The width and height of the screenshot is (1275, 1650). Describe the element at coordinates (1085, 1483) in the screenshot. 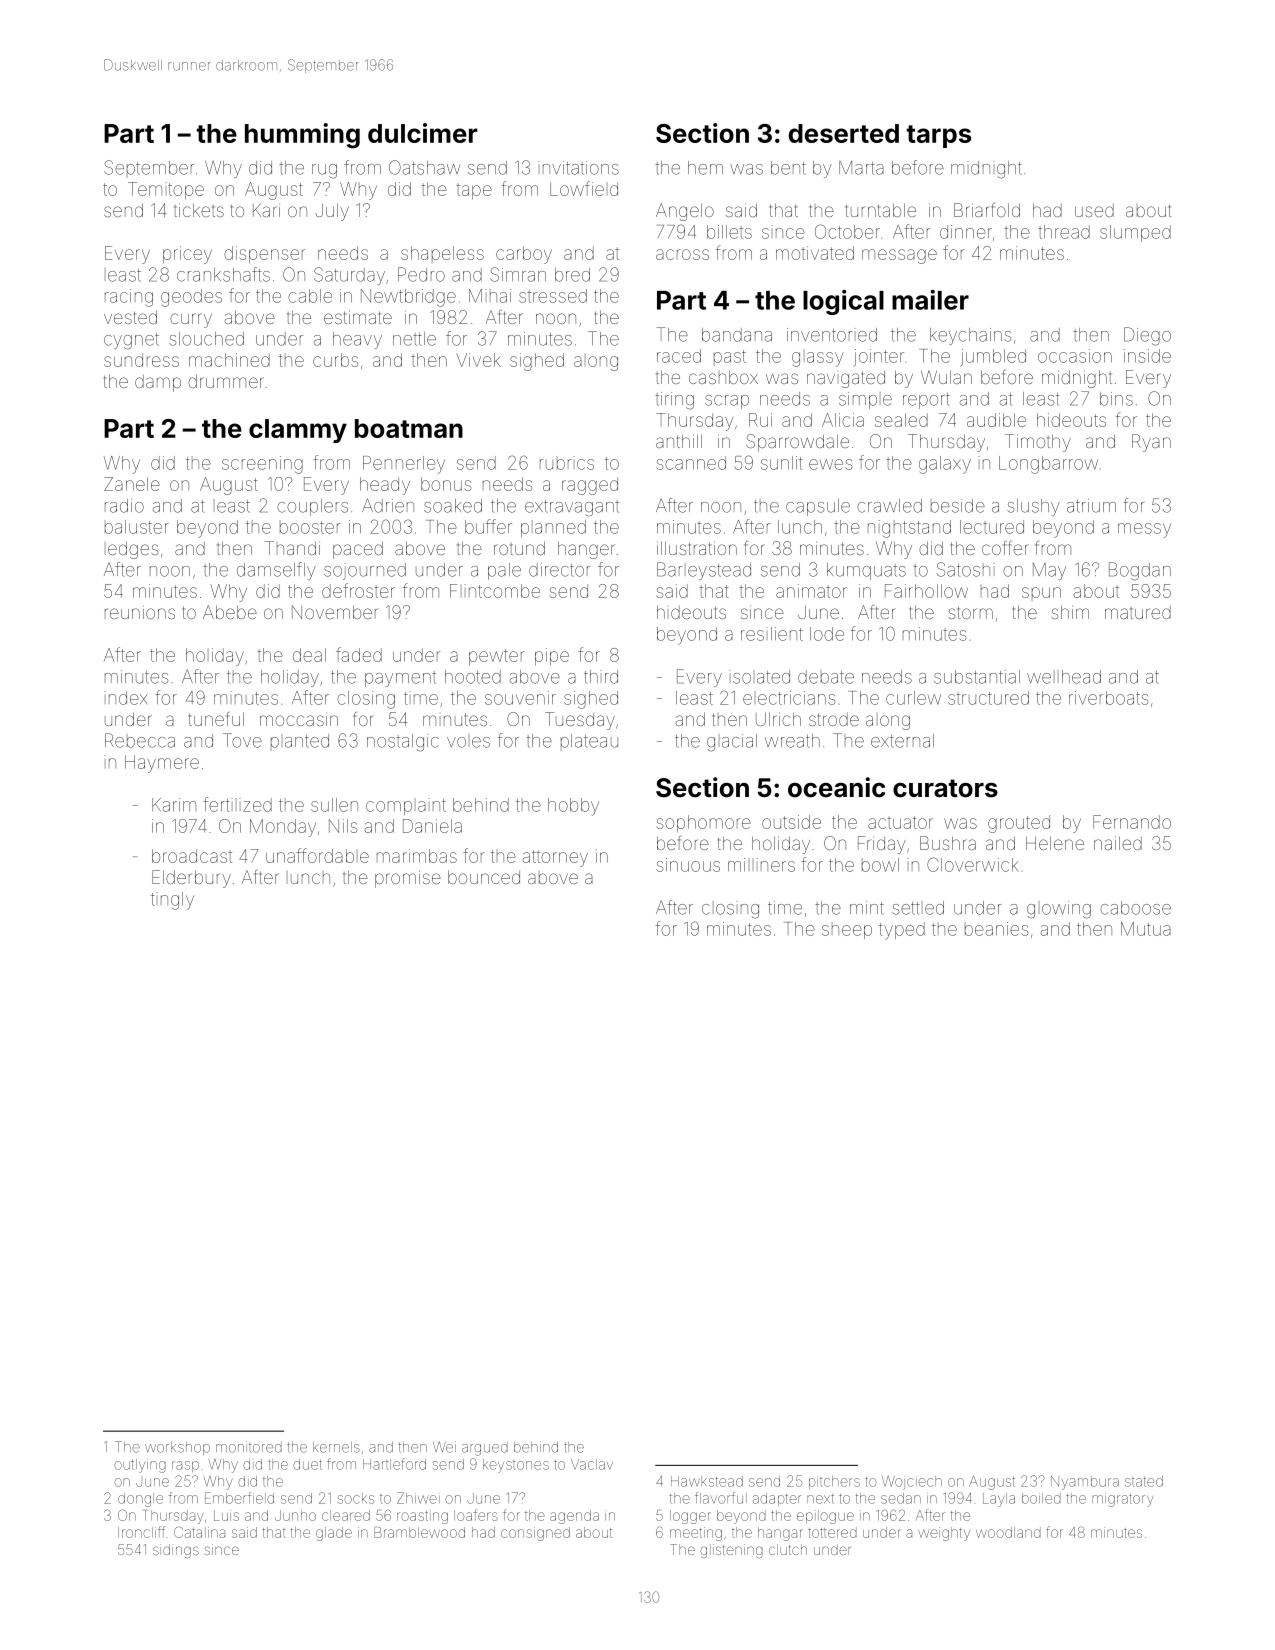

I see `Nyambura` at that location.
